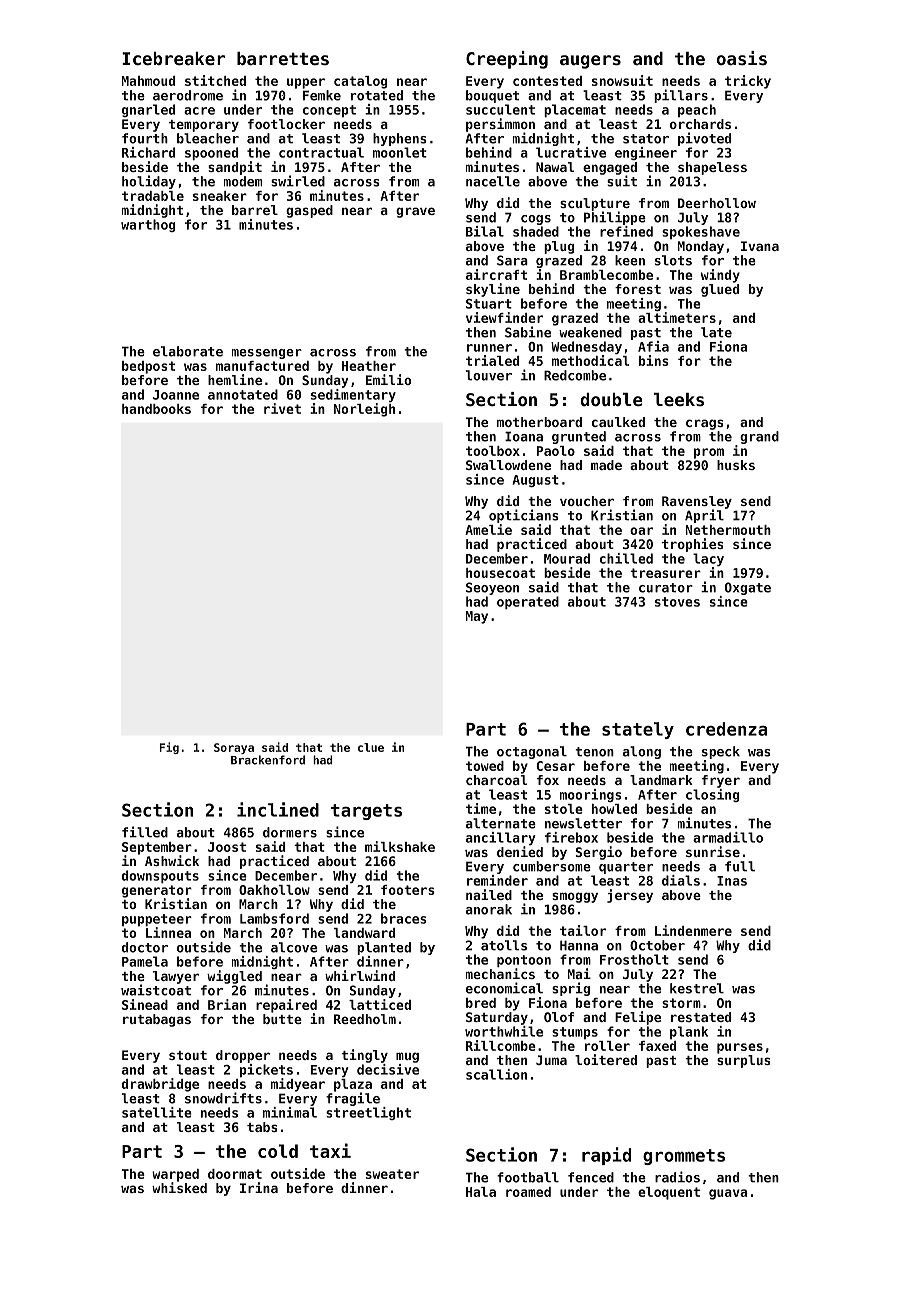  I want to click on tradable, so click(153, 196).
